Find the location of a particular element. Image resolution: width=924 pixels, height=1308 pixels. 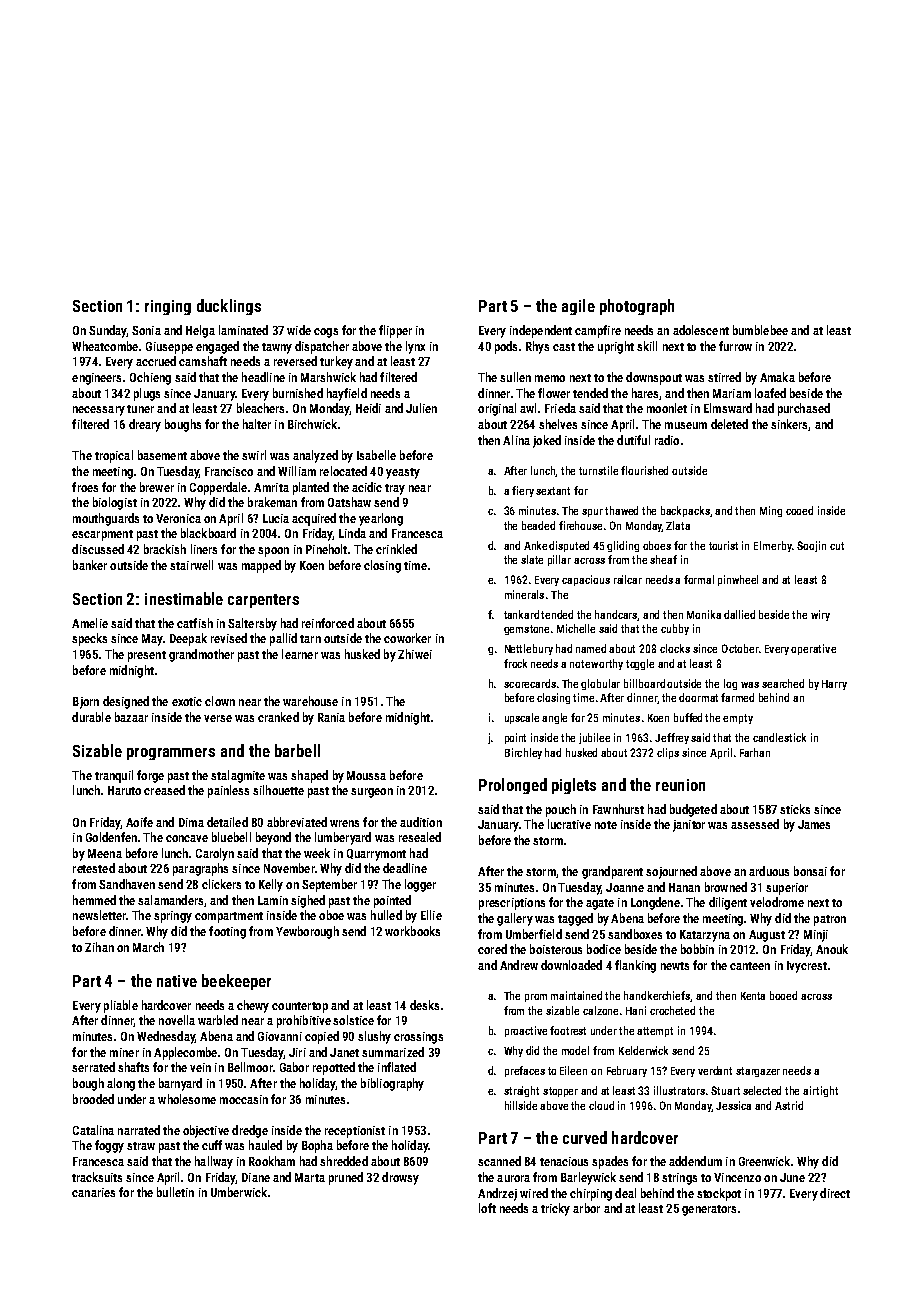

learner is located at coordinates (300, 654).
